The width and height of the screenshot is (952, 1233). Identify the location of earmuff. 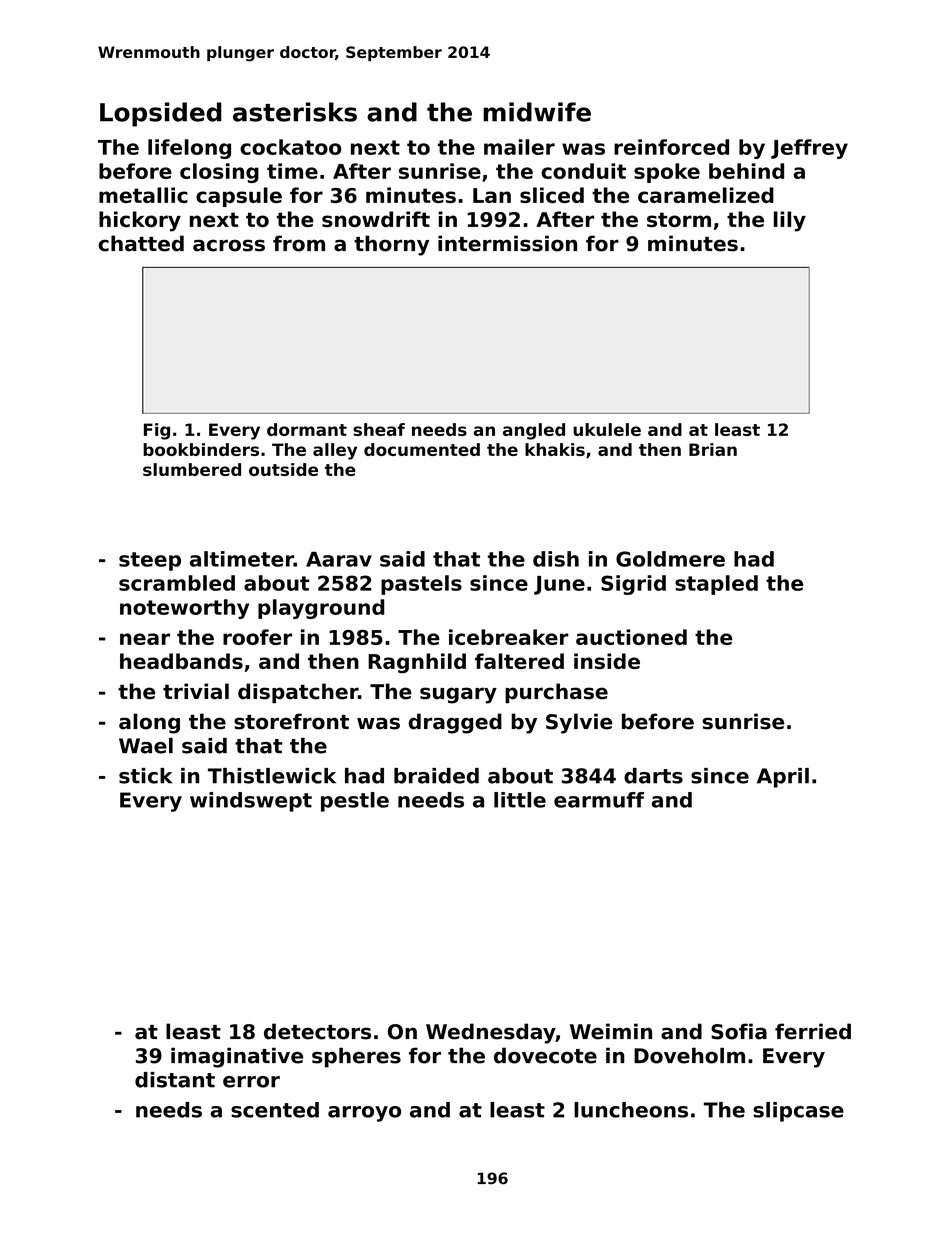
(599, 800).
